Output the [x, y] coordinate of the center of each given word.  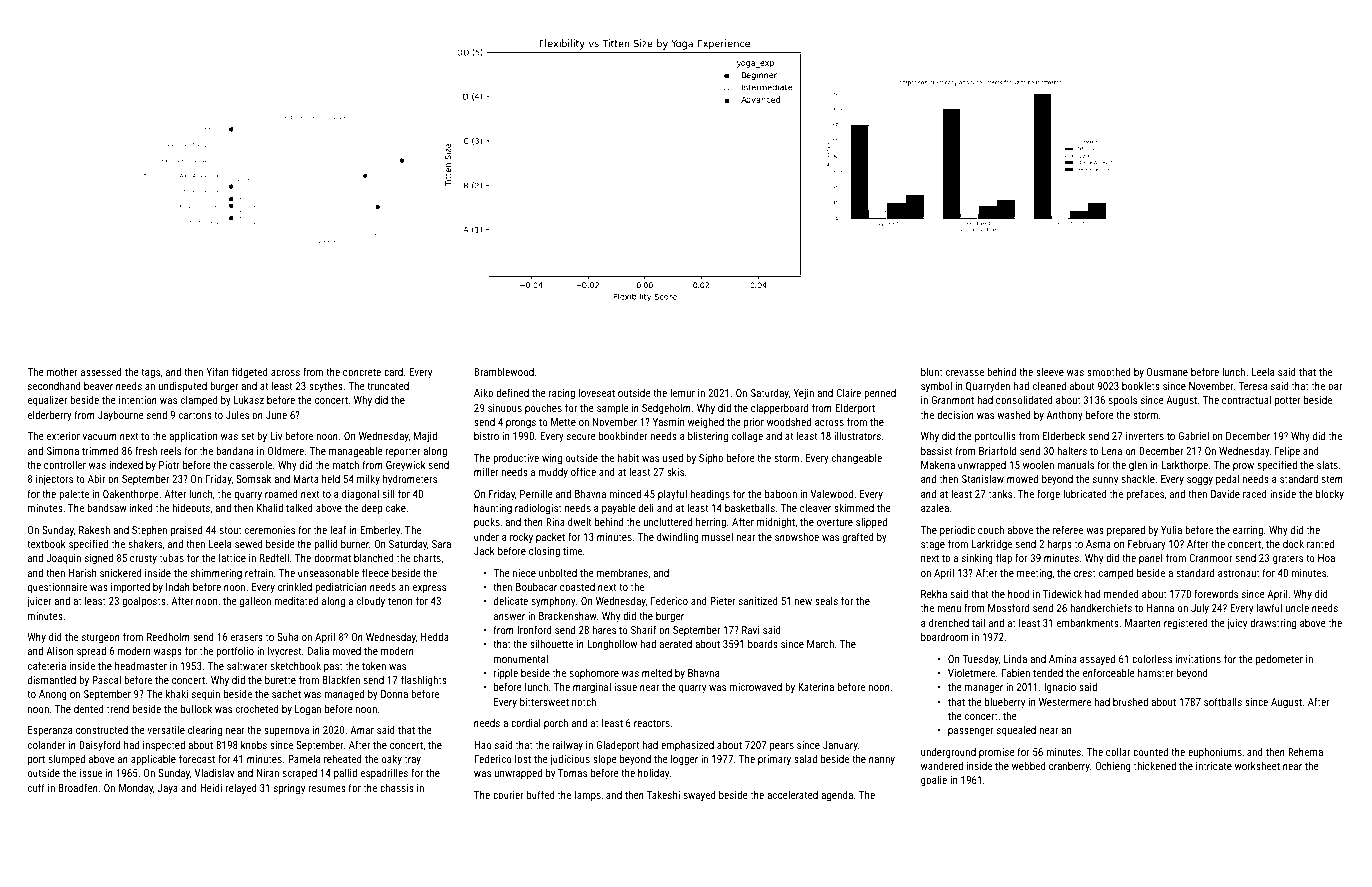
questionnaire [57, 588]
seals [826, 600]
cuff [36, 787]
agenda [837, 796]
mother [62, 372]
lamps [588, 795]
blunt [932, 371]
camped [1116, 574]
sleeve [1050, 371]
